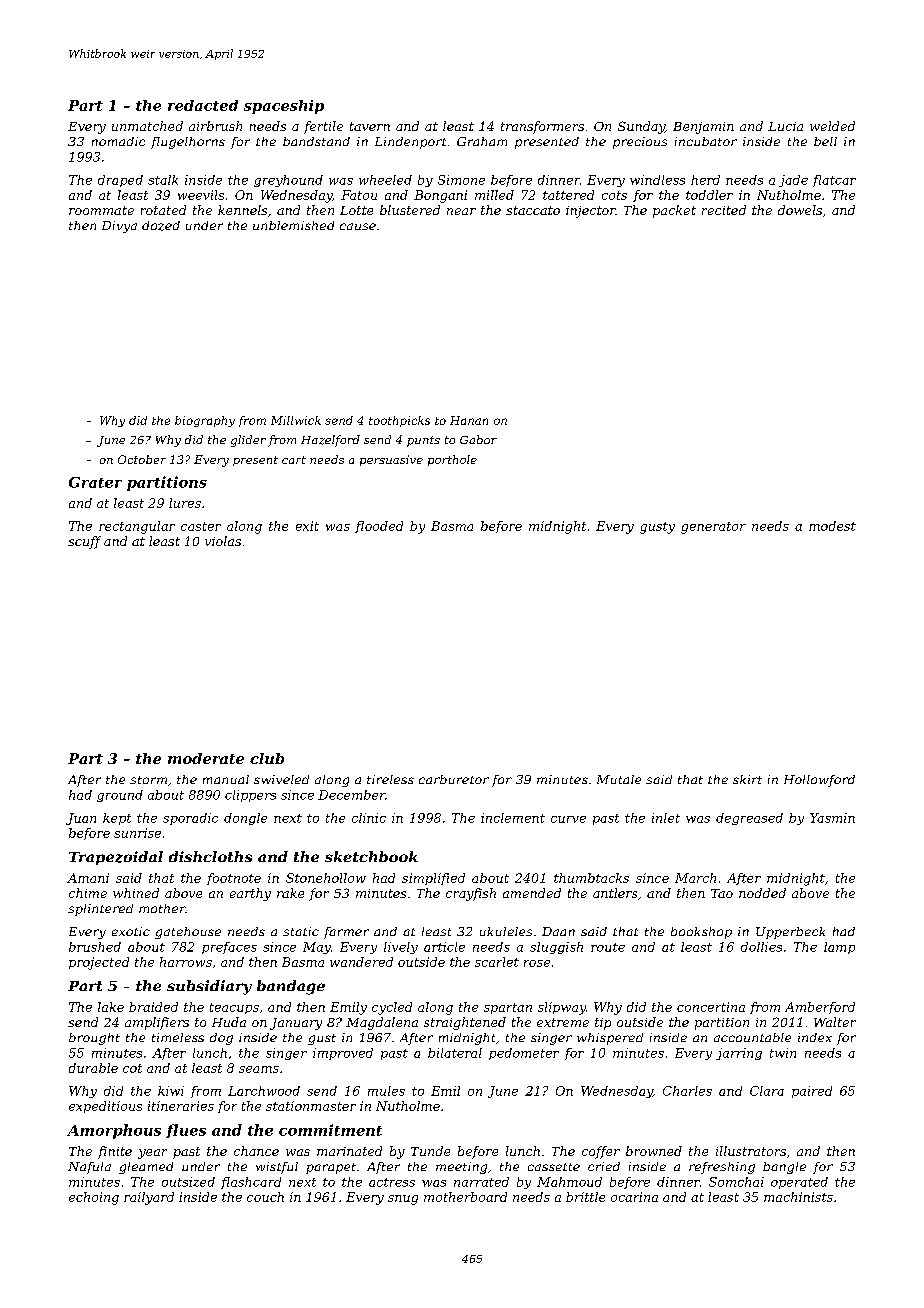 The height and width of the document is (1308, 924). What do you see at coordinates (533, 210) in the document?
I see `staccato` at bounding box center [533, 210].
